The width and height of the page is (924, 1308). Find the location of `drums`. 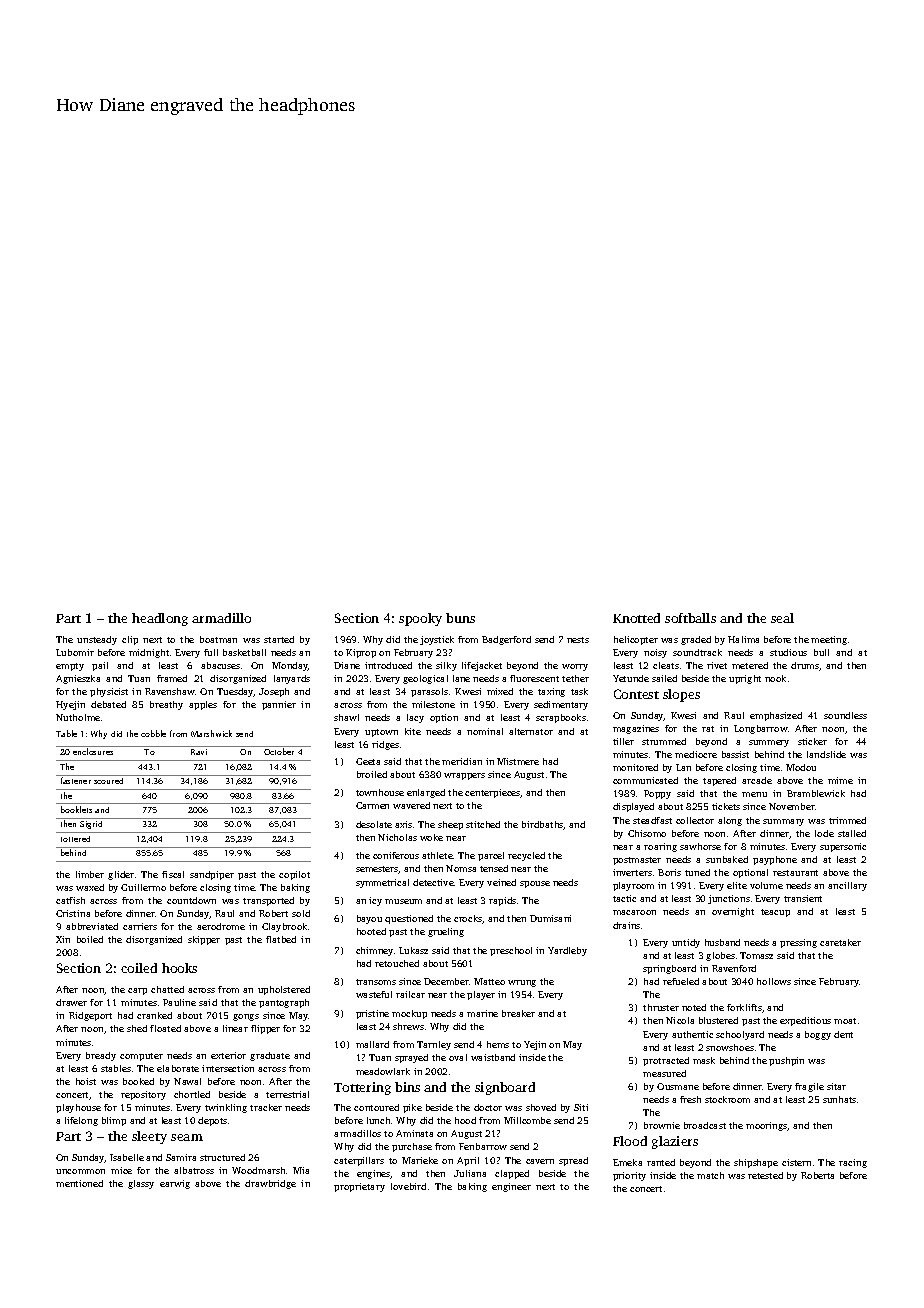

drums is located at coordinates (805, 666).
